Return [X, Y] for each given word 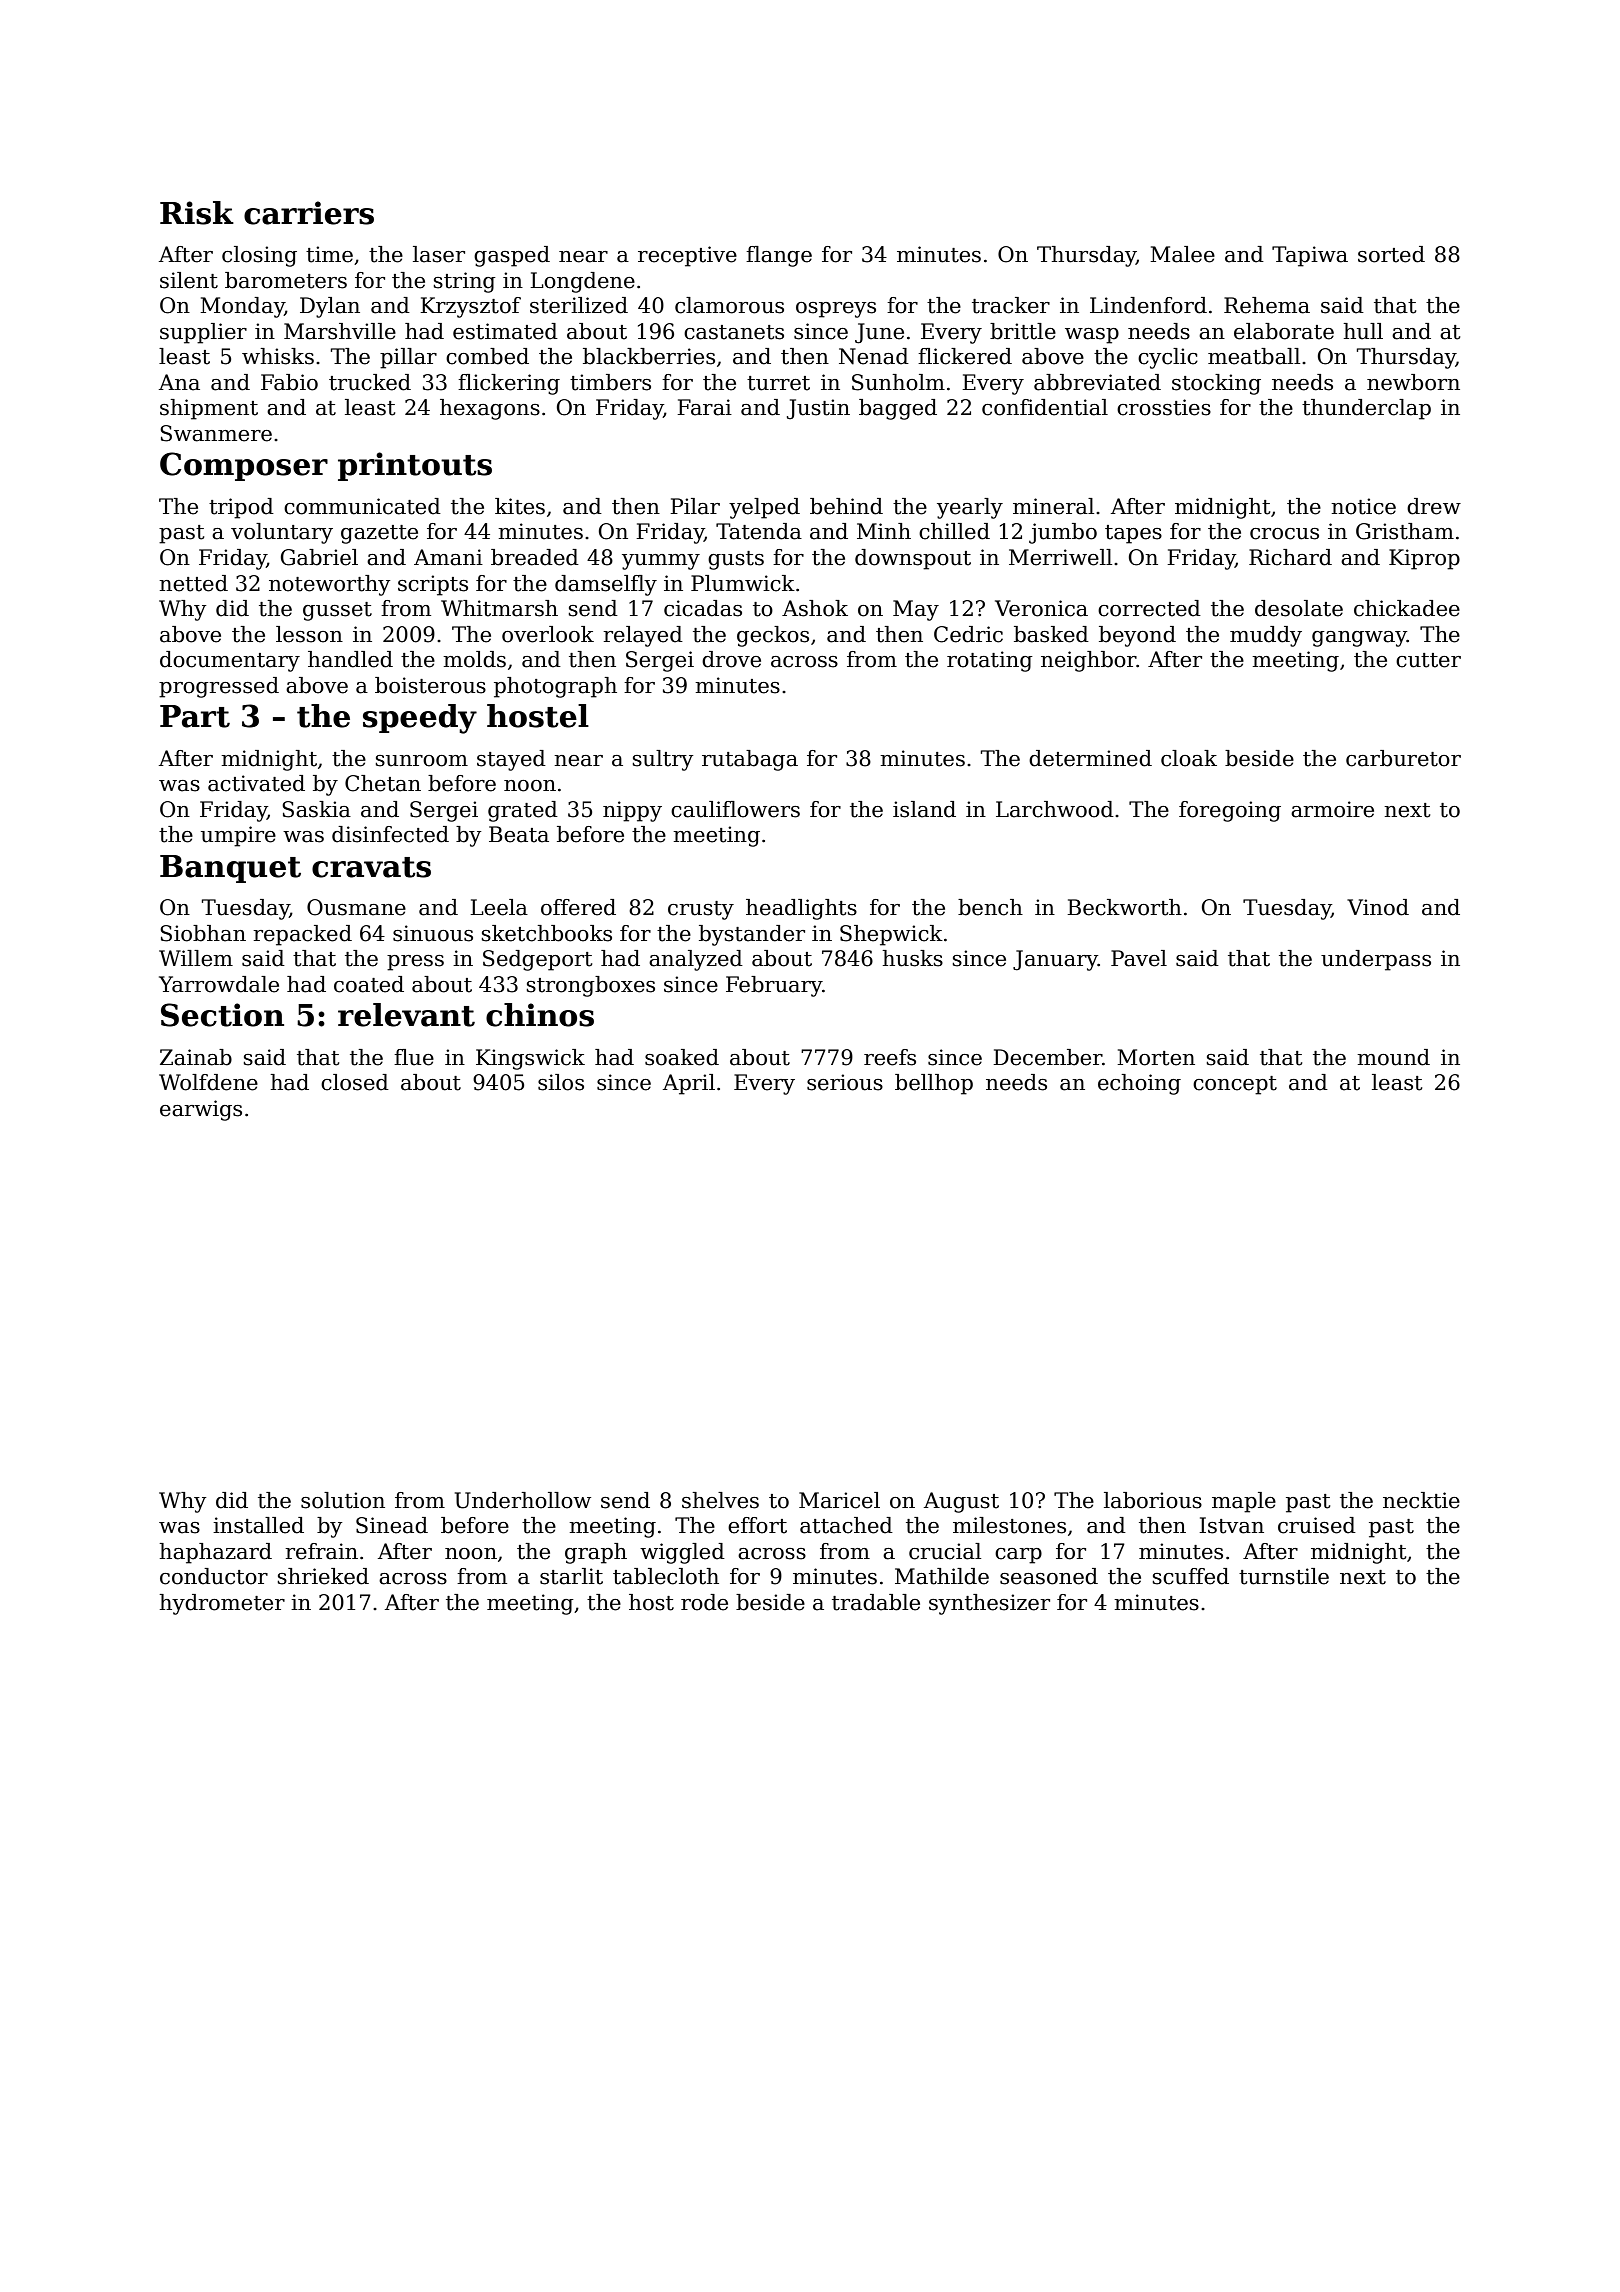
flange [779, 256]
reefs [890, 1057]
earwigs [201, 1110]
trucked [370, 382]
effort [757, 1525]
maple [1244, 1502]
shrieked [323, 1576]
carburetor [1403, 758]
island [924, 809]
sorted [1391, 254]
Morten [1156, 1057]
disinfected [390, 834]
